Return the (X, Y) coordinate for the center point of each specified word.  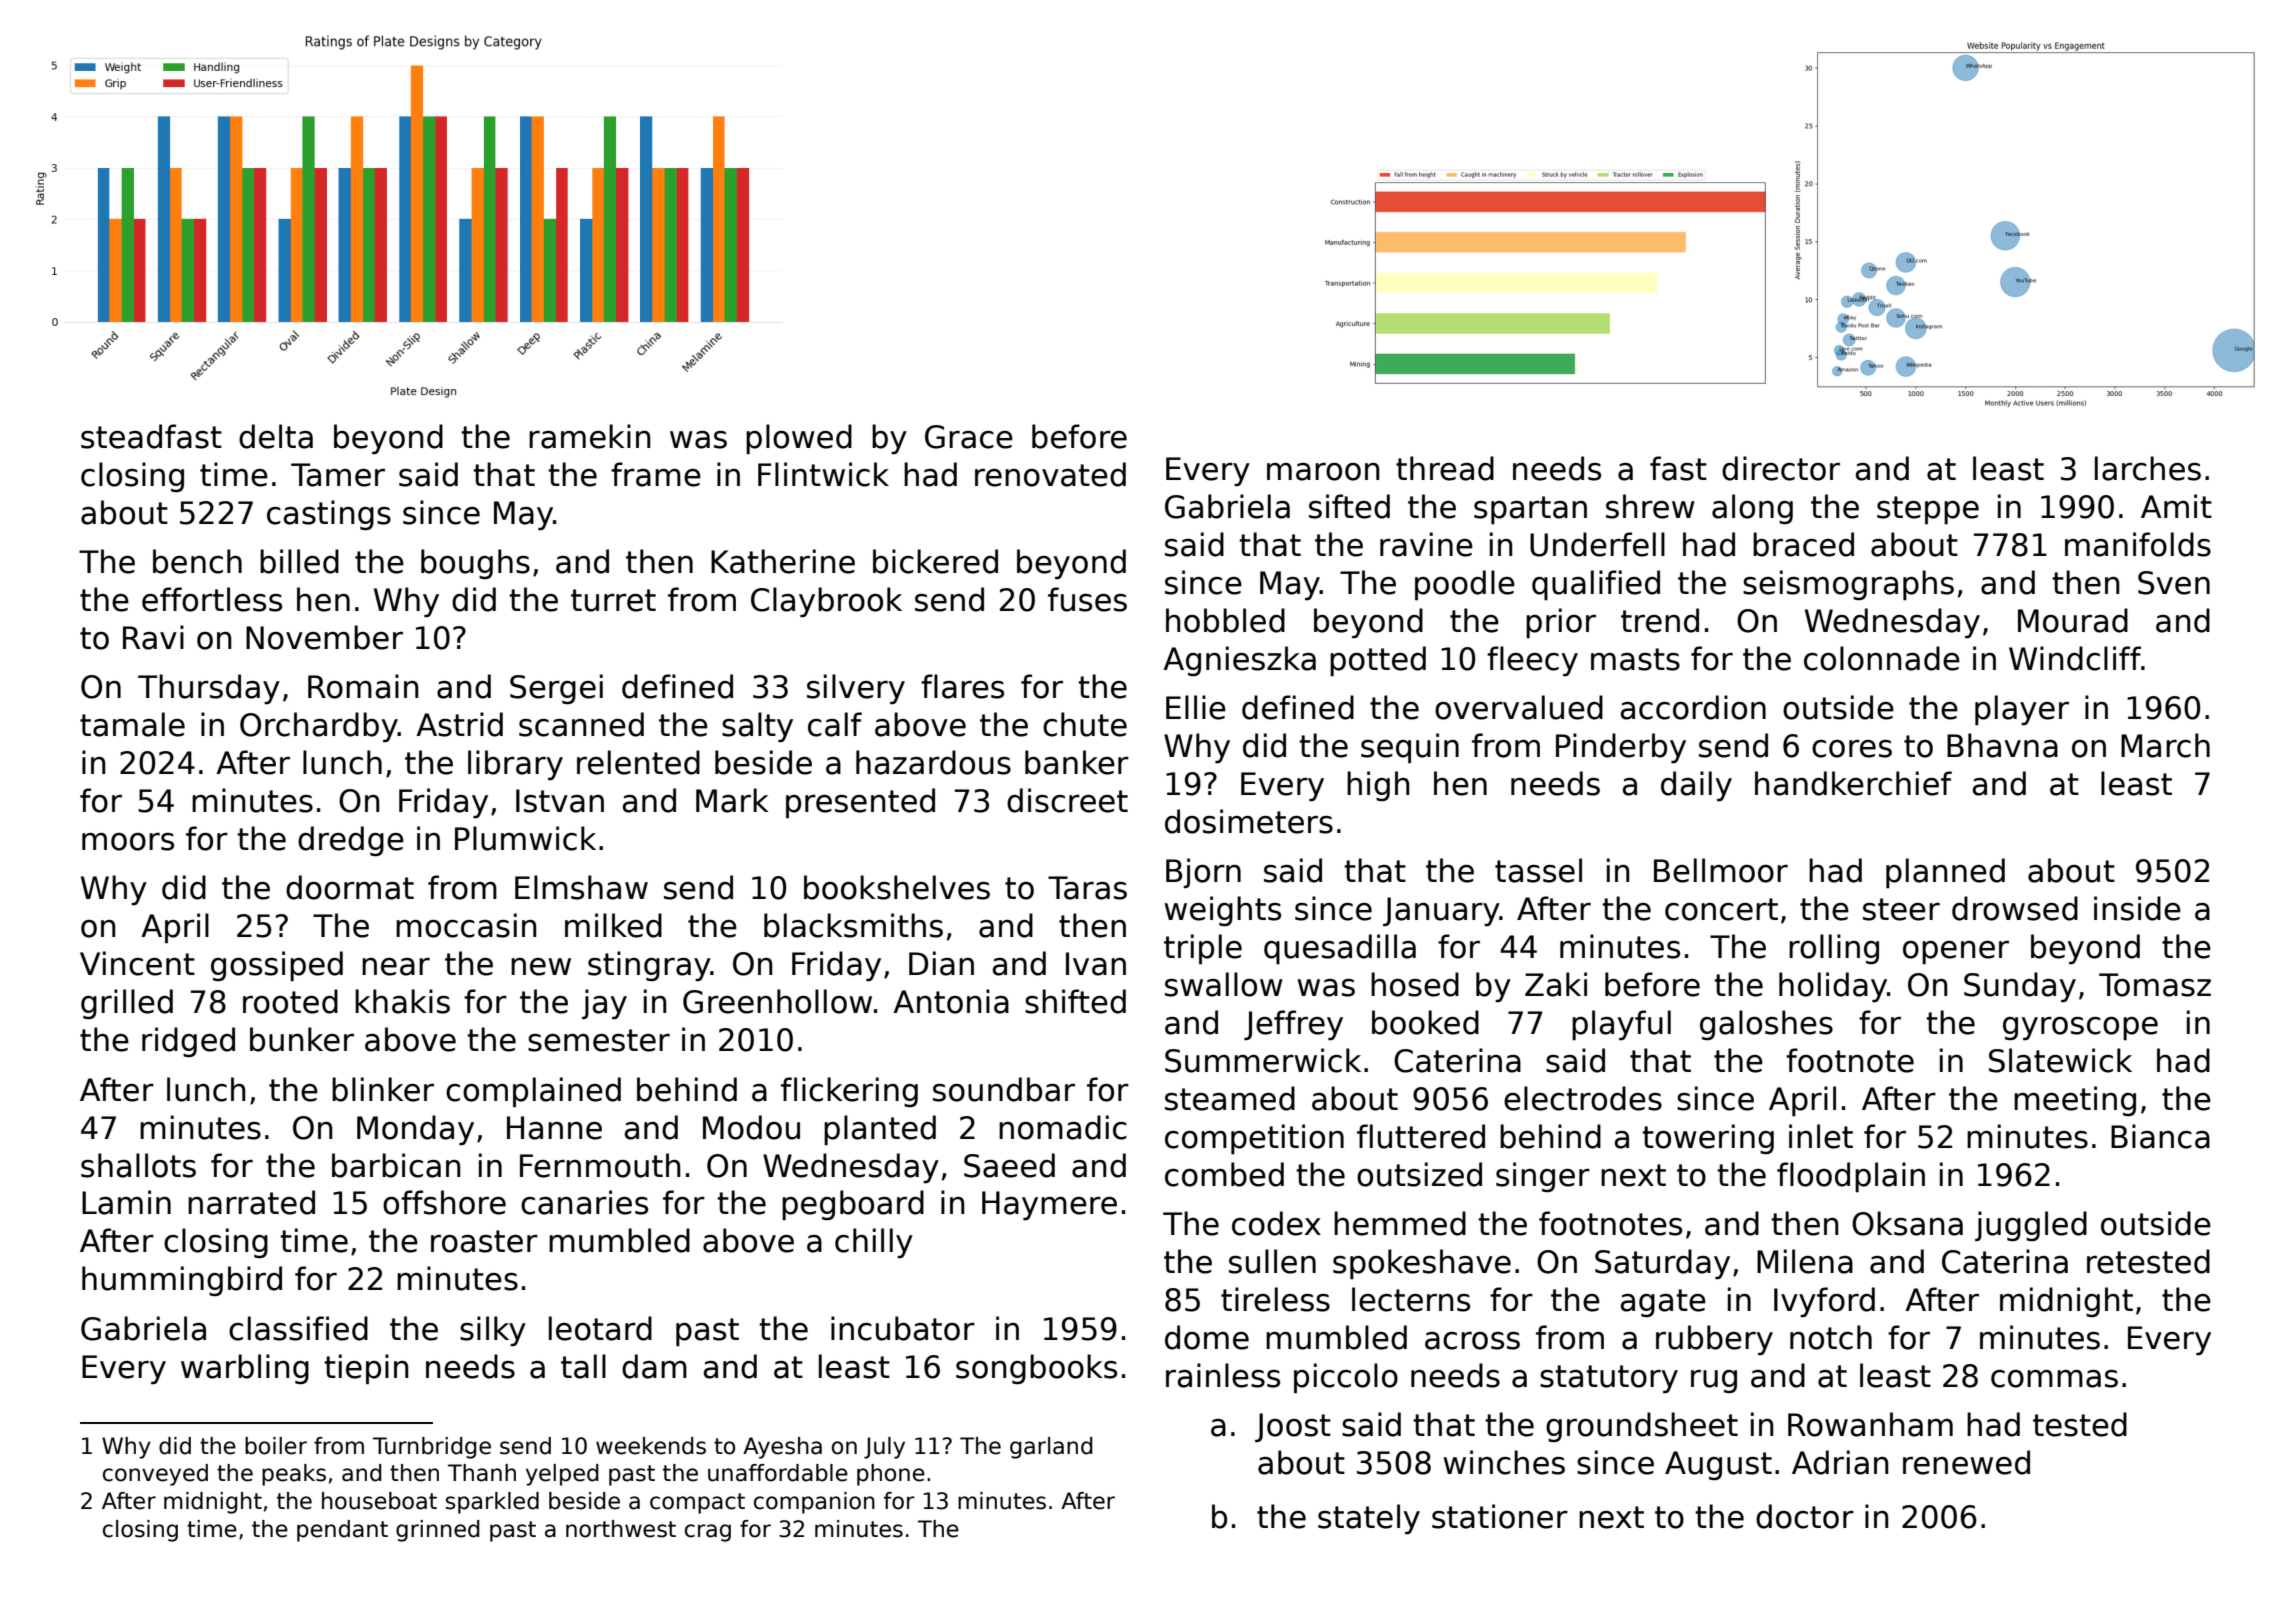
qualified (1596, 585)
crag (708, 1533)
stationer (1500, 1516)
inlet (1821, 1136)
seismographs (1848, 585)
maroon (1323, 472)
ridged (188, 1042)
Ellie (1196, 707)
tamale (132, 724)
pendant (342, 1531)
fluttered (1421, 1136)
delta (276, 436)
